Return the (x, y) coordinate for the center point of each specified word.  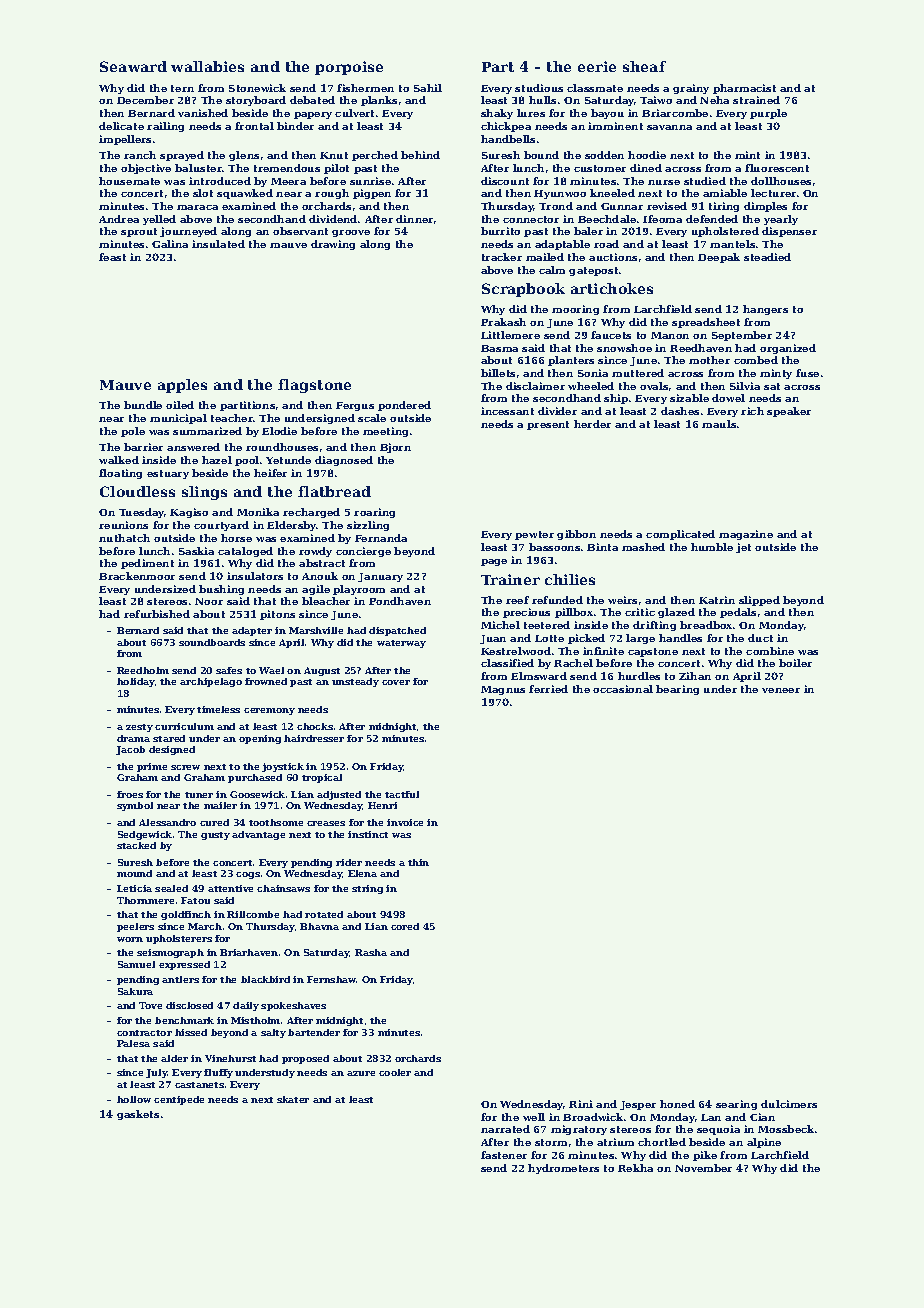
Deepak (719, 258)
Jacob (130, 750)
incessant (507, 411)
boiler (795, 663)
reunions (123, 525)
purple (768, 114)
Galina (170, 244)
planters (571, 361)
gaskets (138, 1115)
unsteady (355, 682)
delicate (121, 126)
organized (788, 349)
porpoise (349, 68)
